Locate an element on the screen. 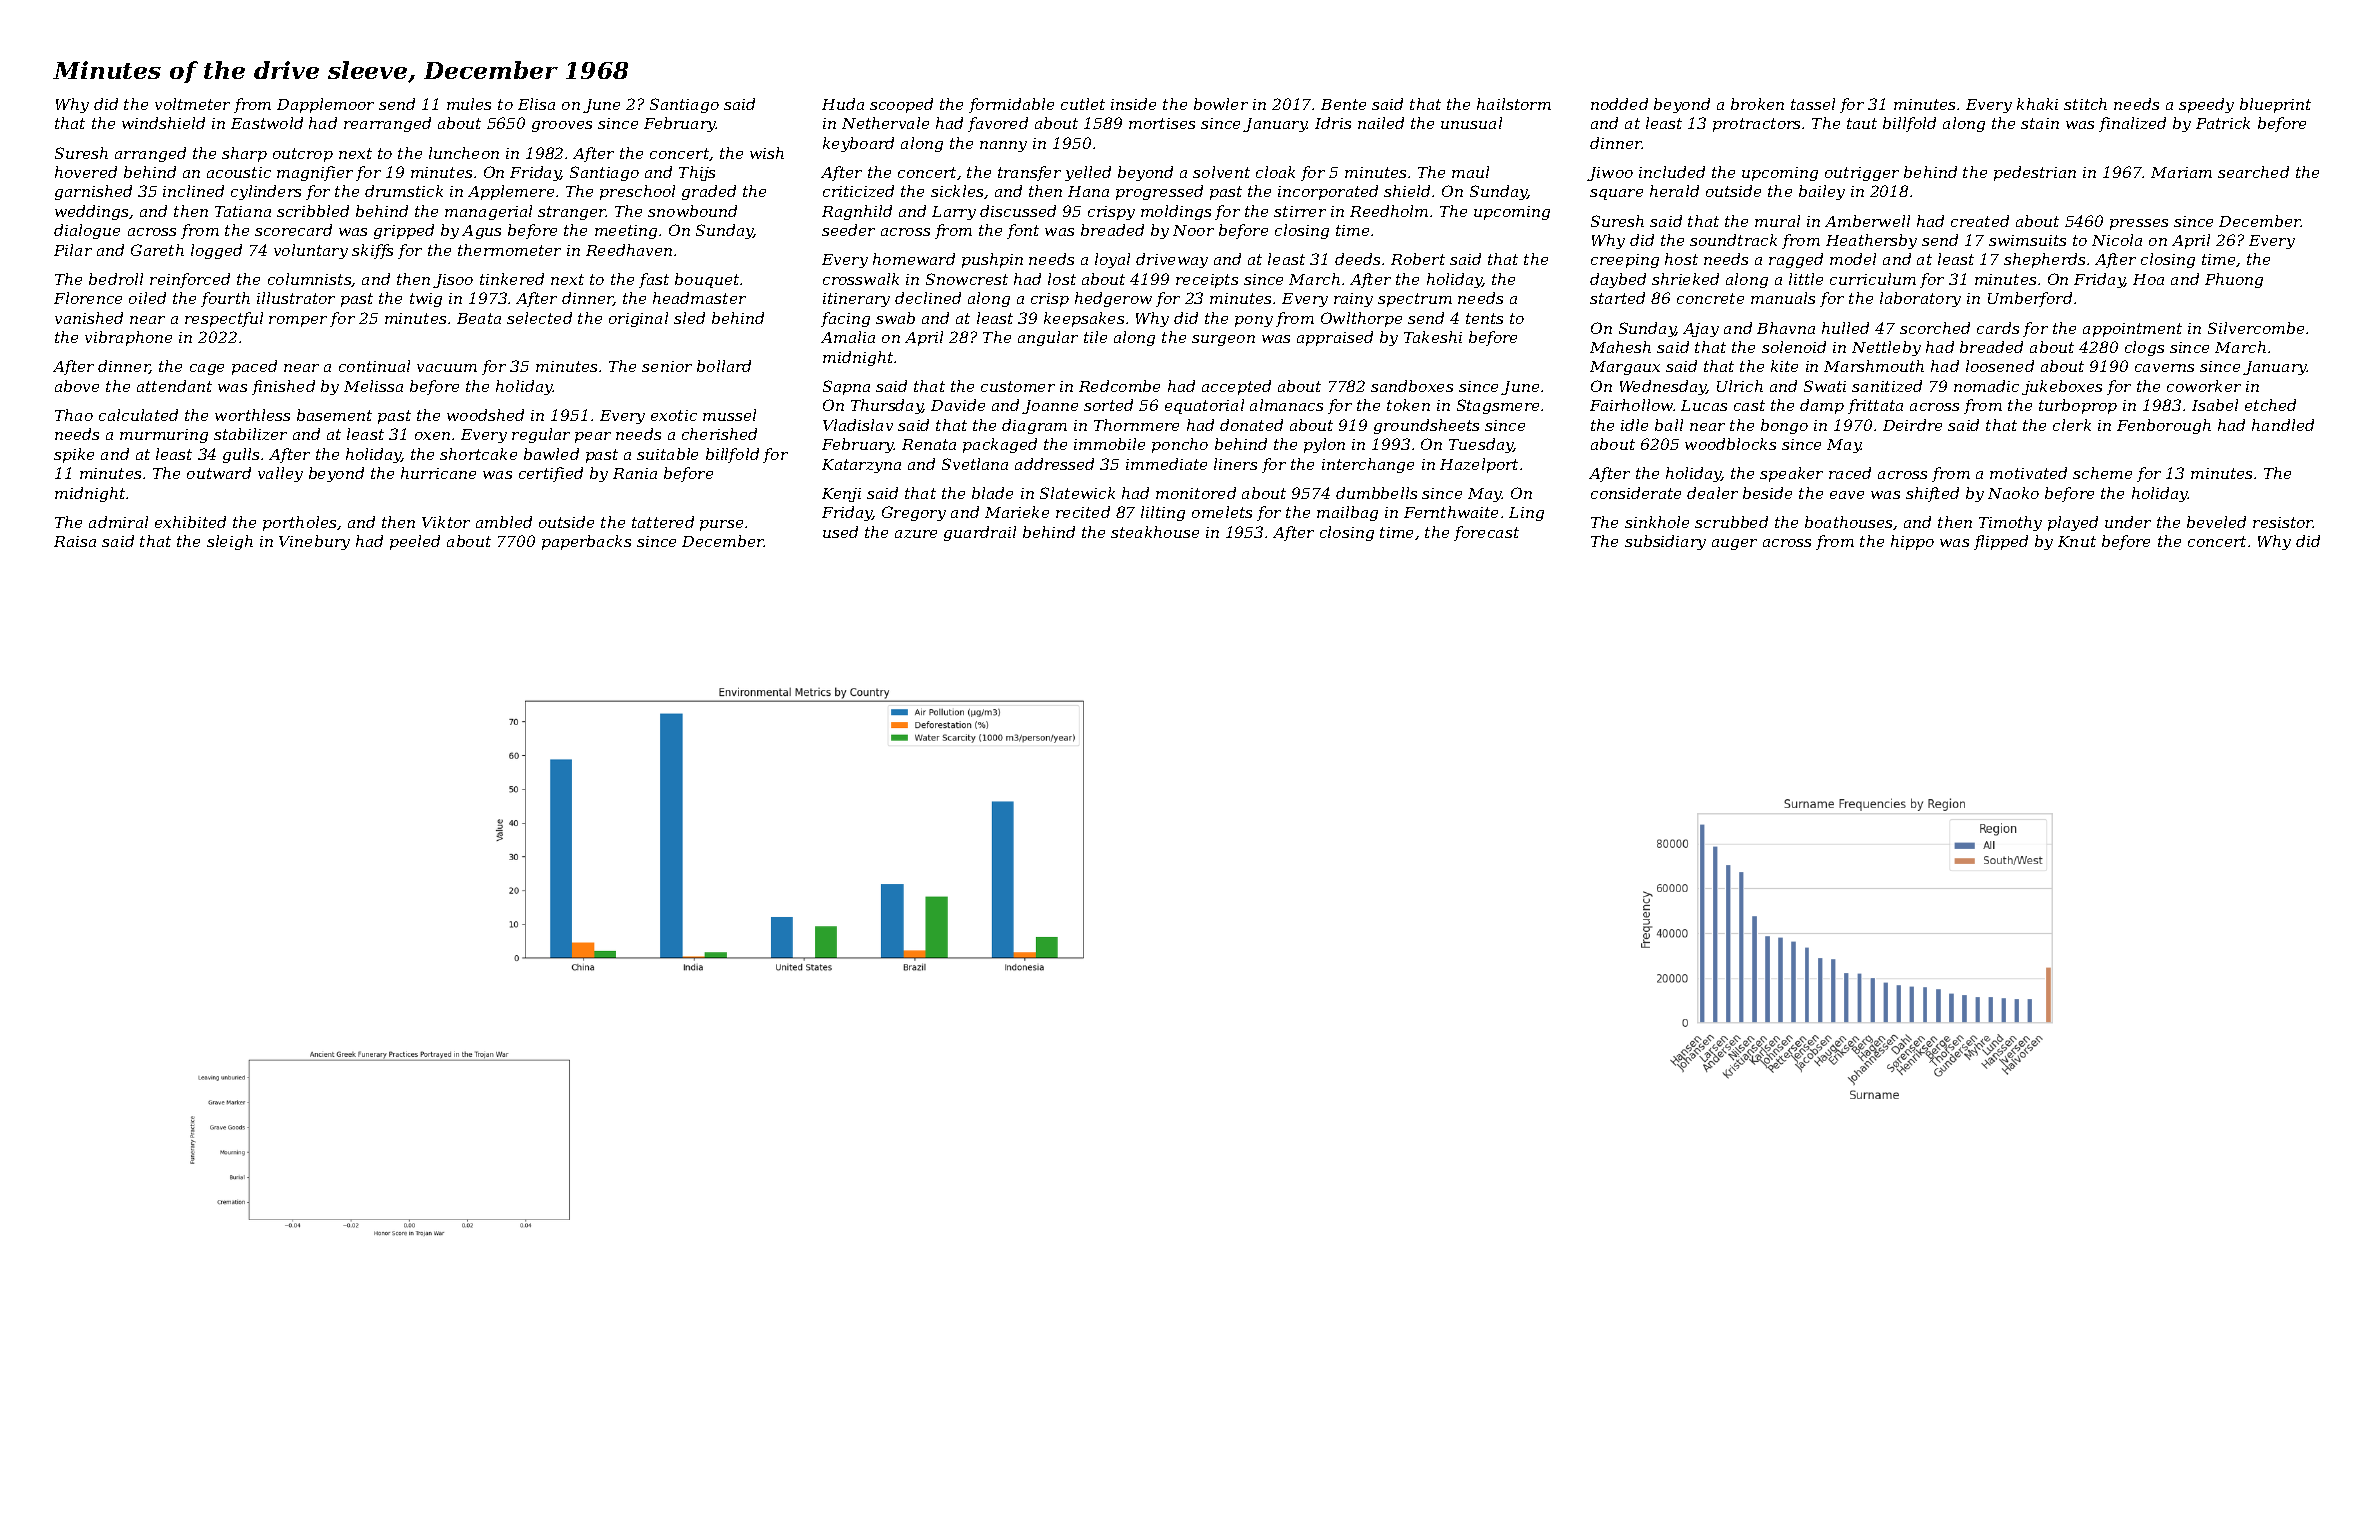 The width and height of the screenshot is (2380, 1540). oxen is located at coordinates (432, 436).
